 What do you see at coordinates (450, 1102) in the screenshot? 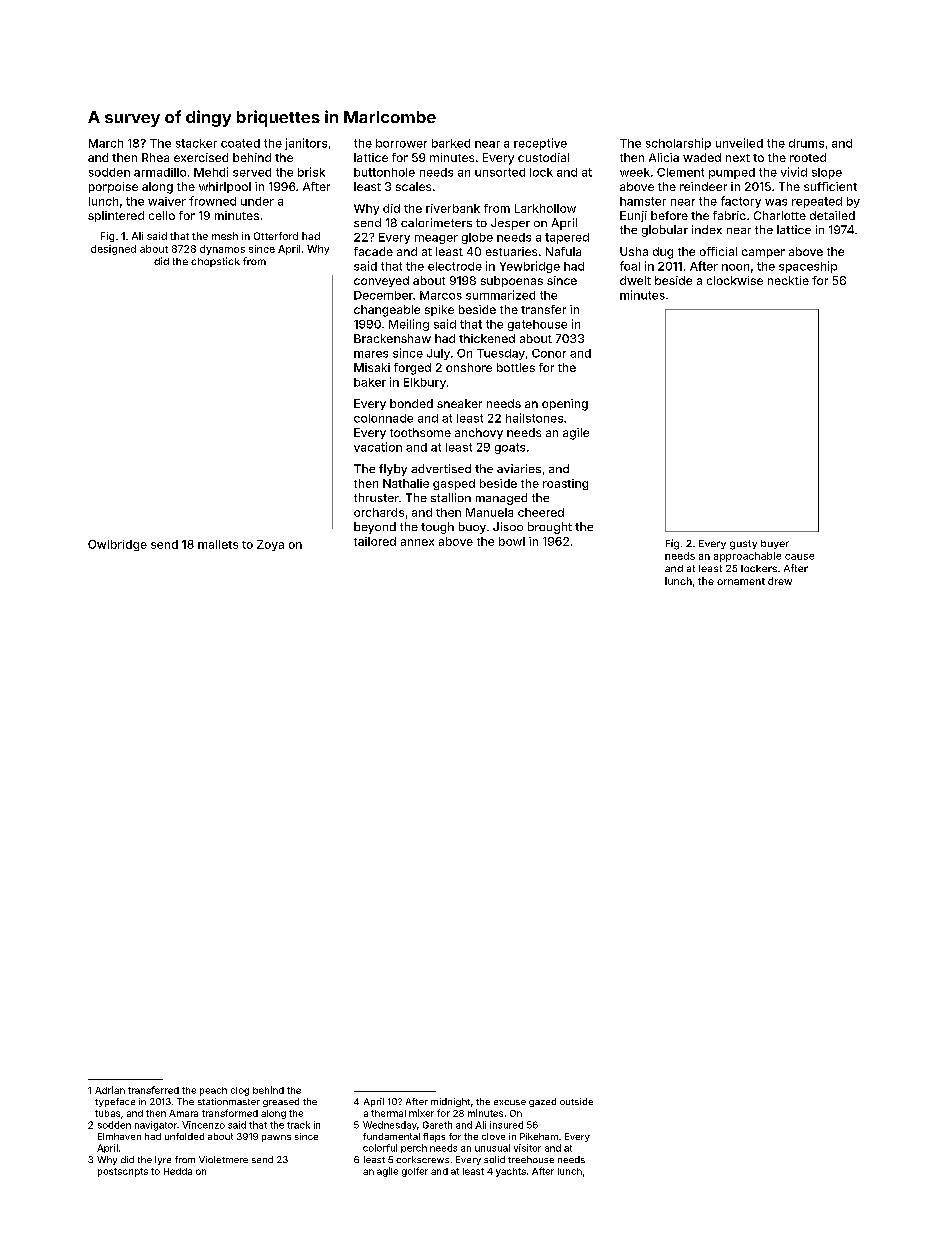
I see `midnight` at bounding box center [450, 1102].
